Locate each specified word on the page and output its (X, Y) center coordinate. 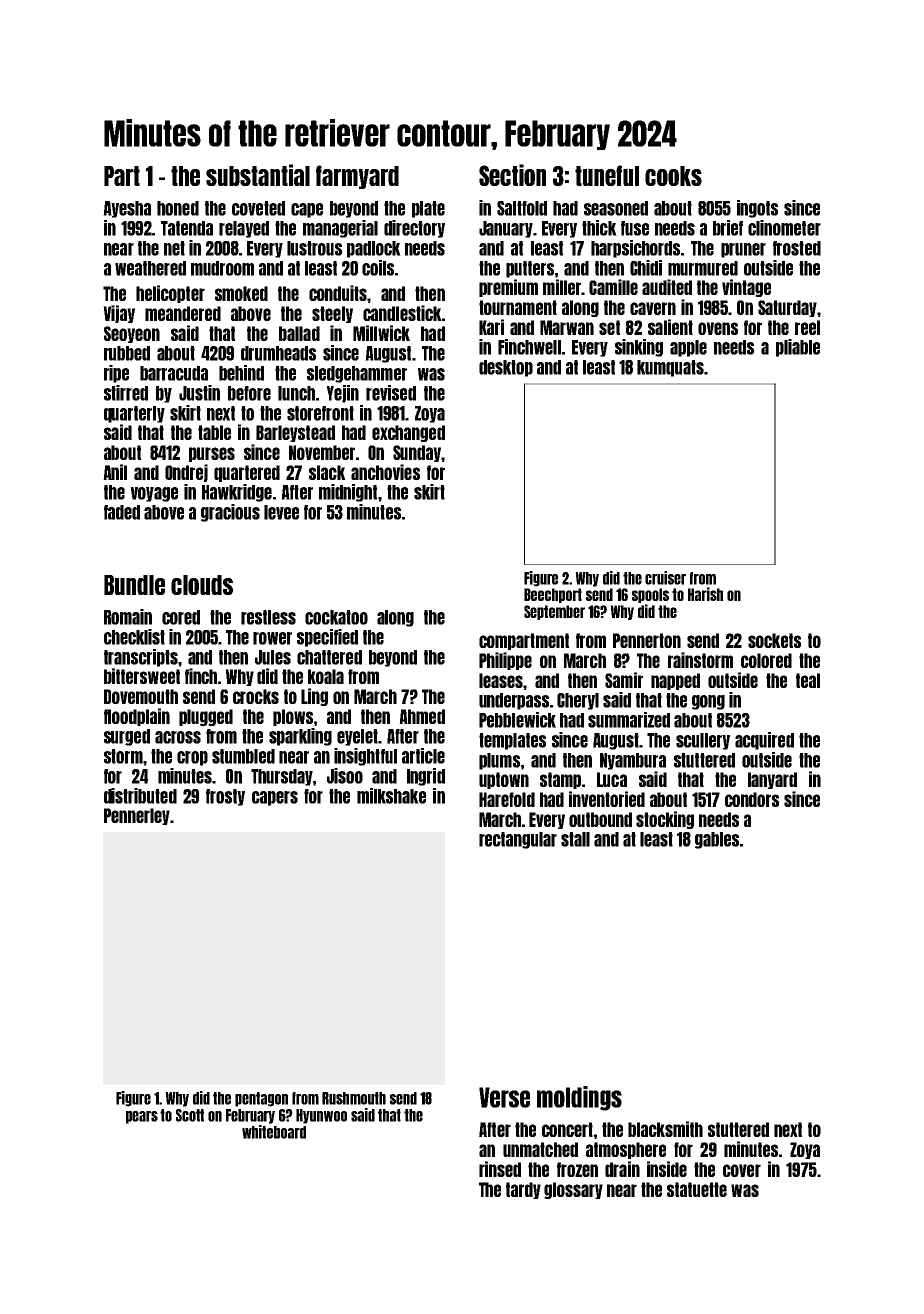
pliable (798, 348)
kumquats (670, 368)
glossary (573, 1190)
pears (142, 1117)
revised (391, 393)
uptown (504, 780)
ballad (299, 333)
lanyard (772, 780)
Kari (491, 327)
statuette (697, 1189)
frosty (225, 797)
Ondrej (186, 473)
